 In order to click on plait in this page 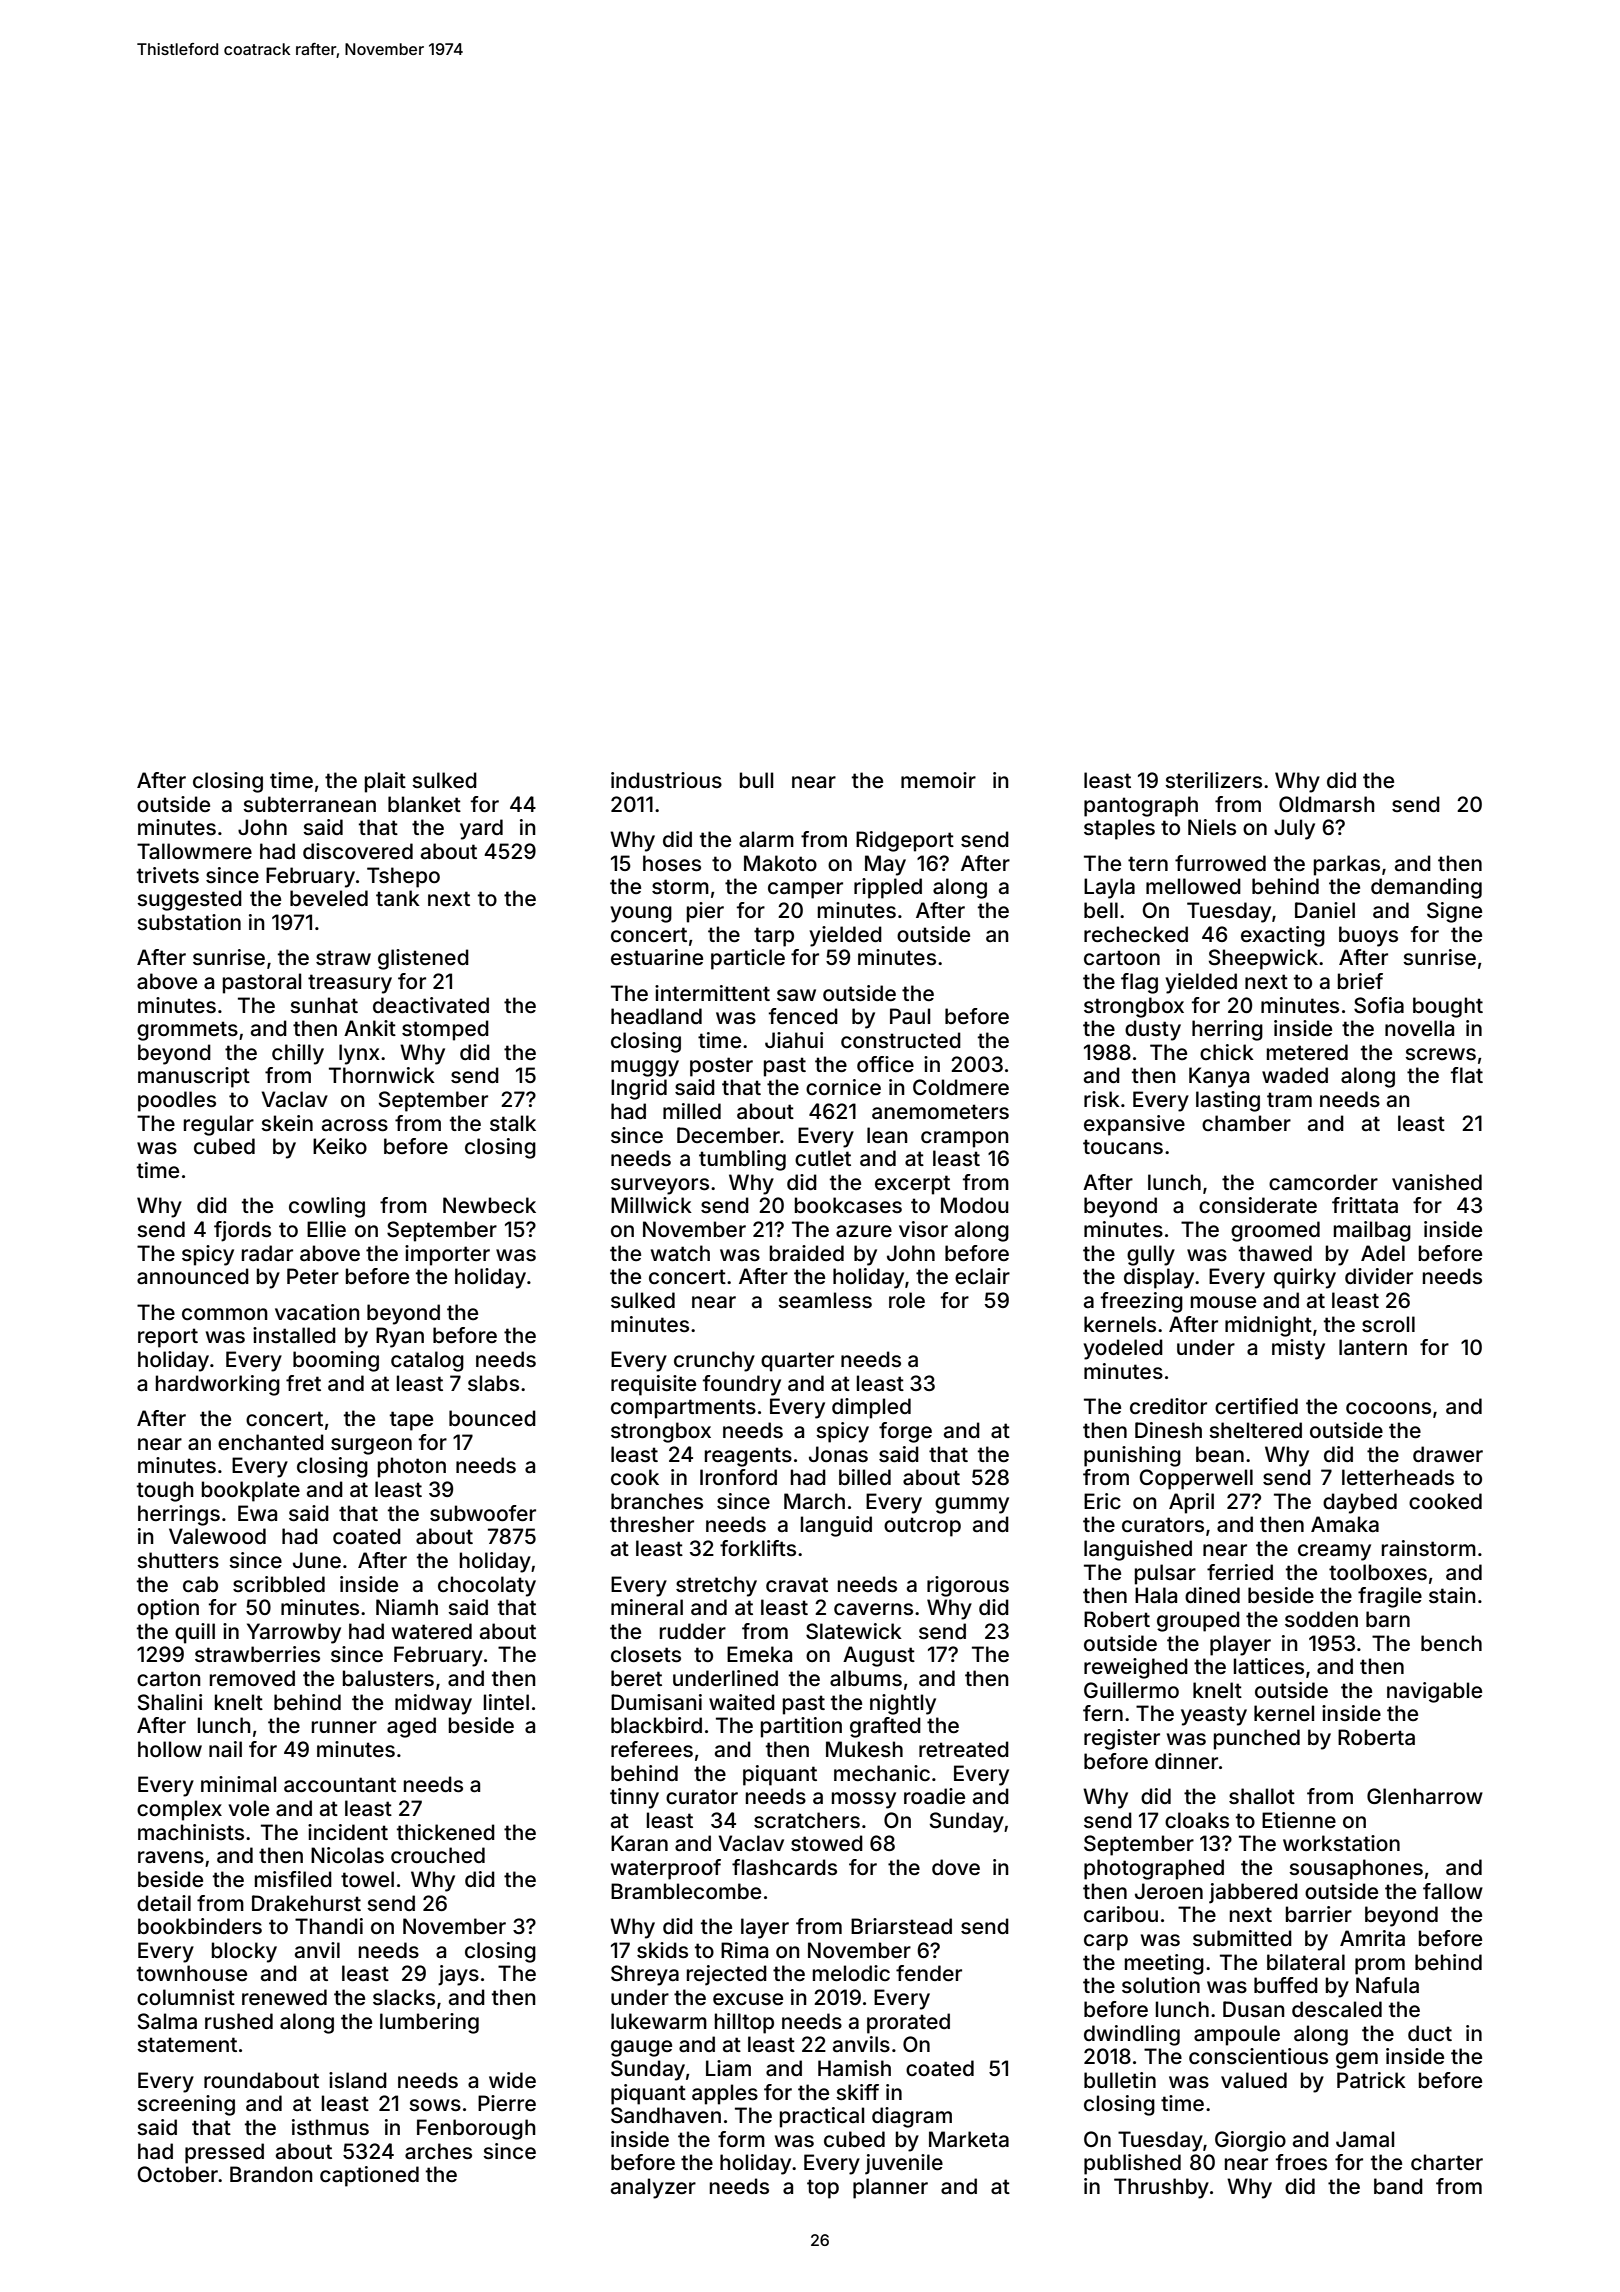, I will do `click(385, 782)`.
